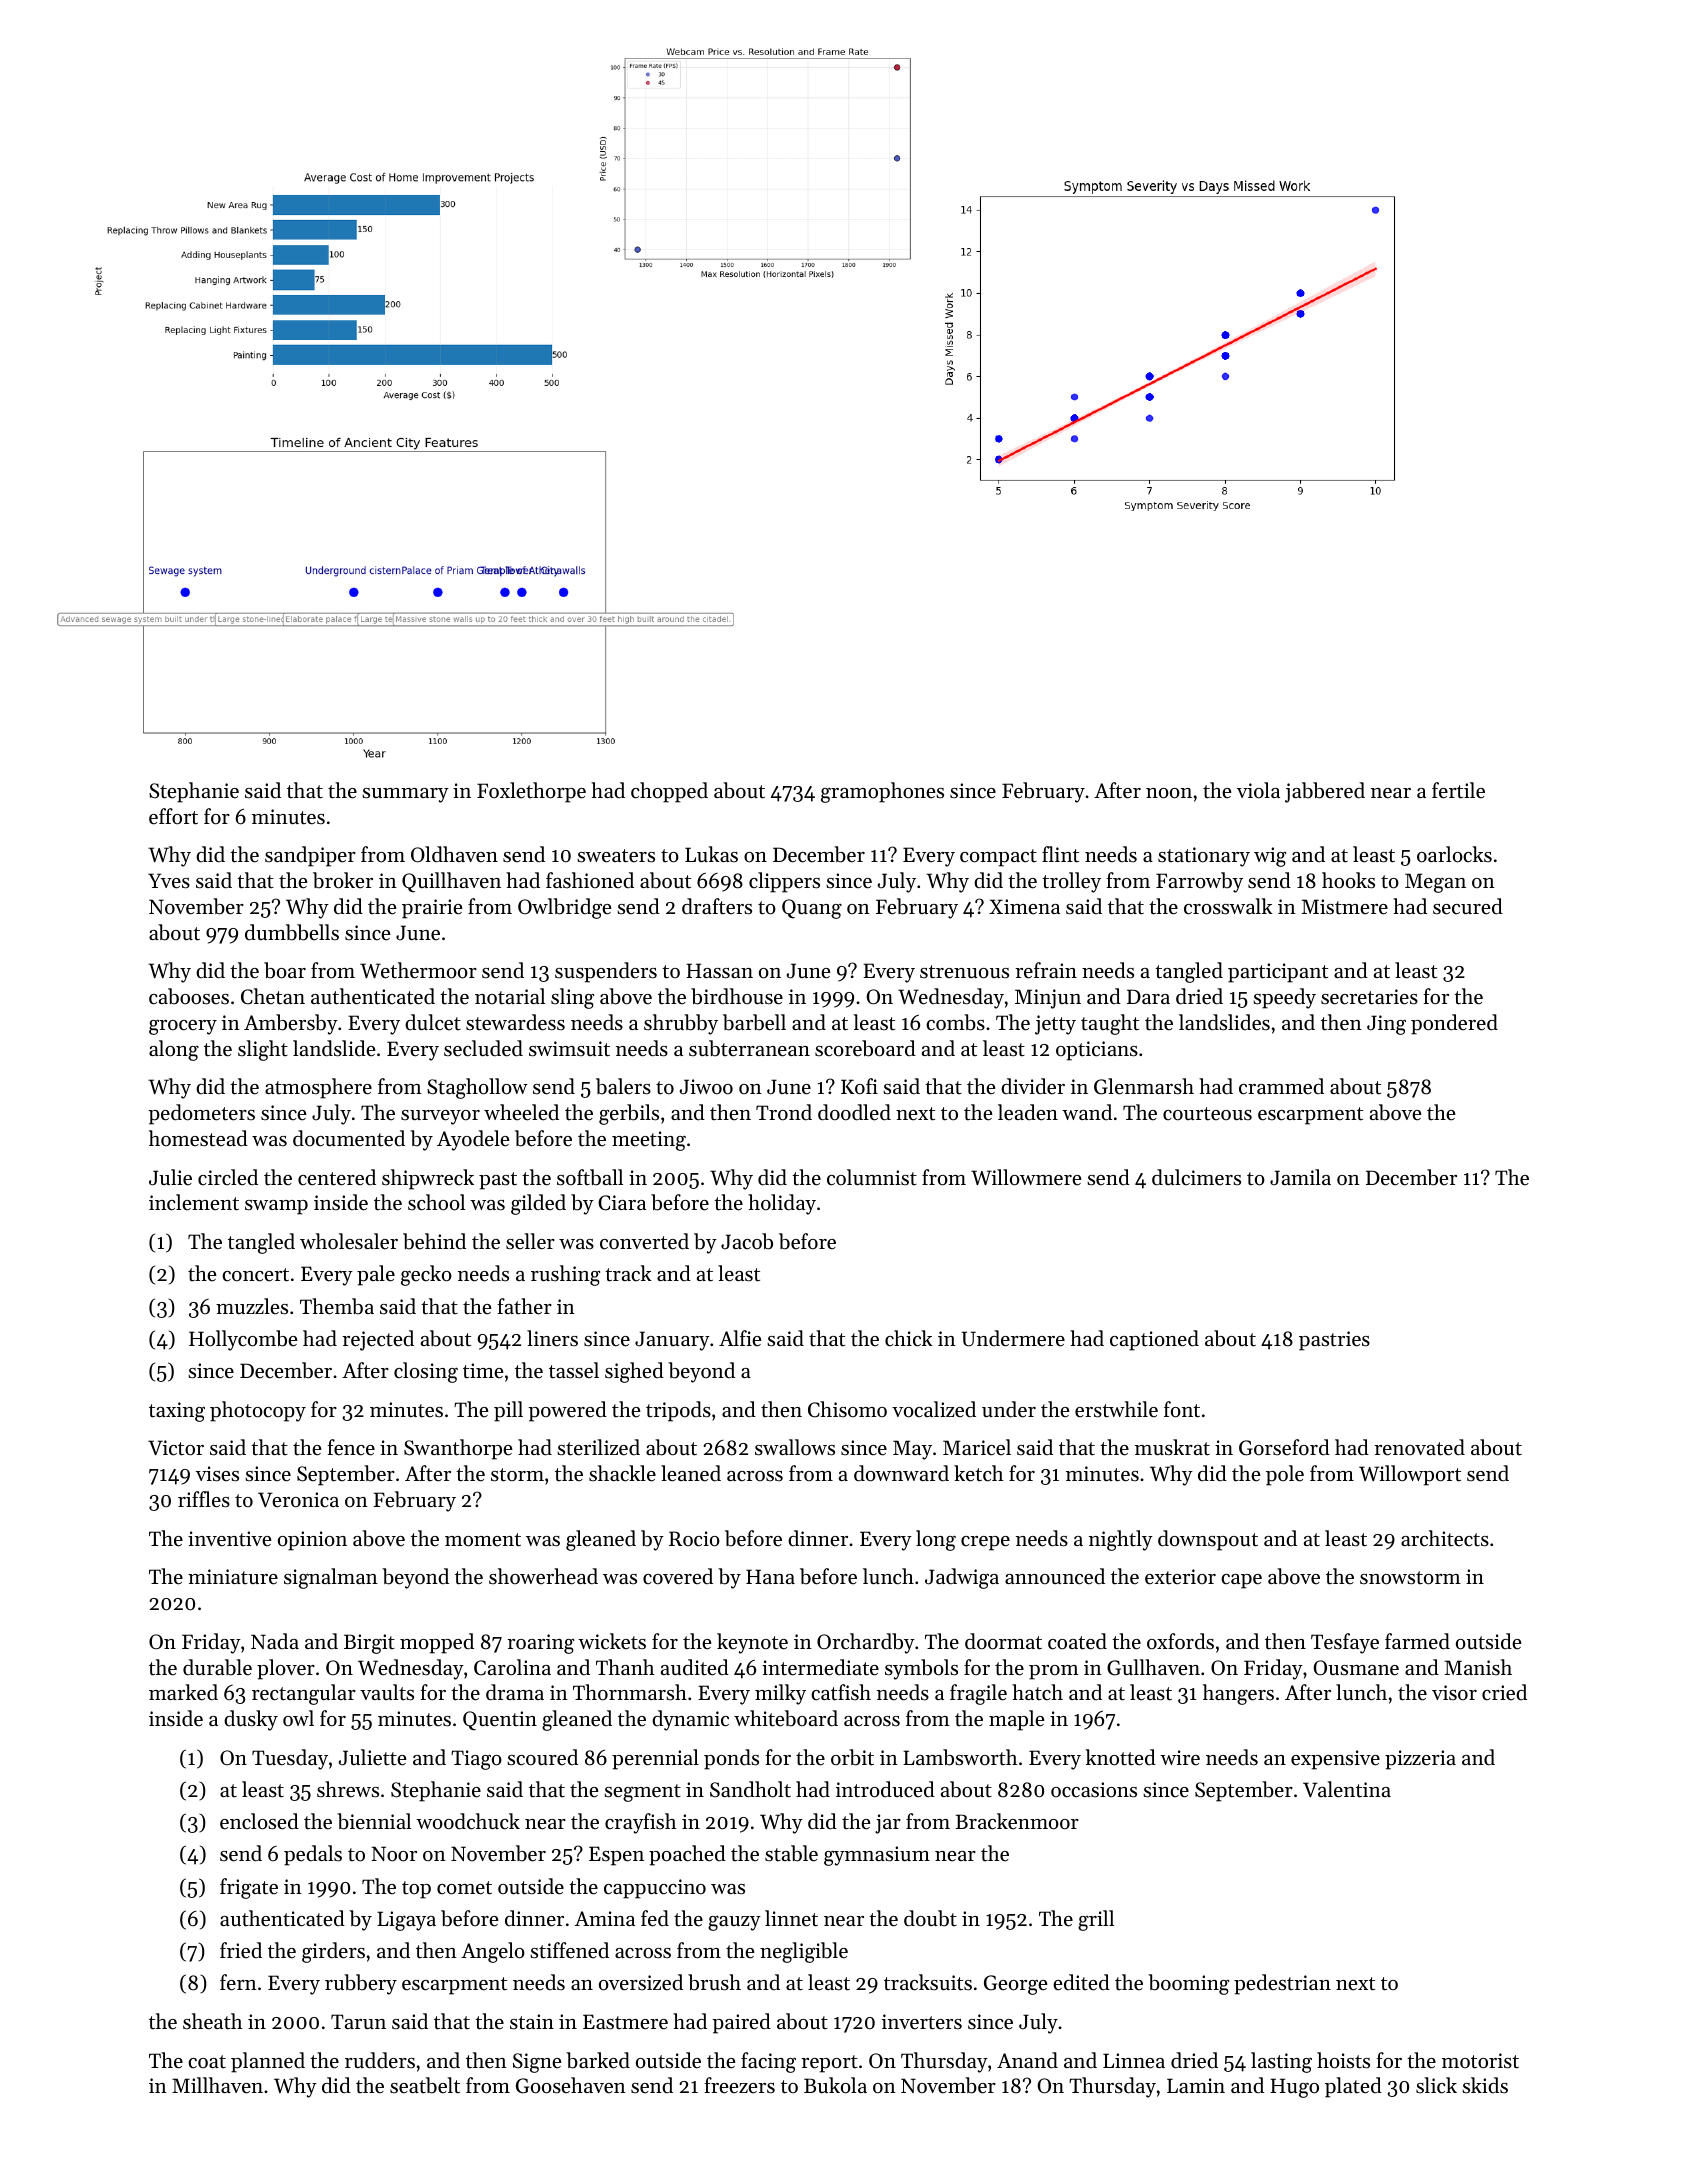 The image size is (1683, 2178). What do you see at coordinates (1436, 2085) in the page?
I see `slick` at bounding box center [1436, 2085].
